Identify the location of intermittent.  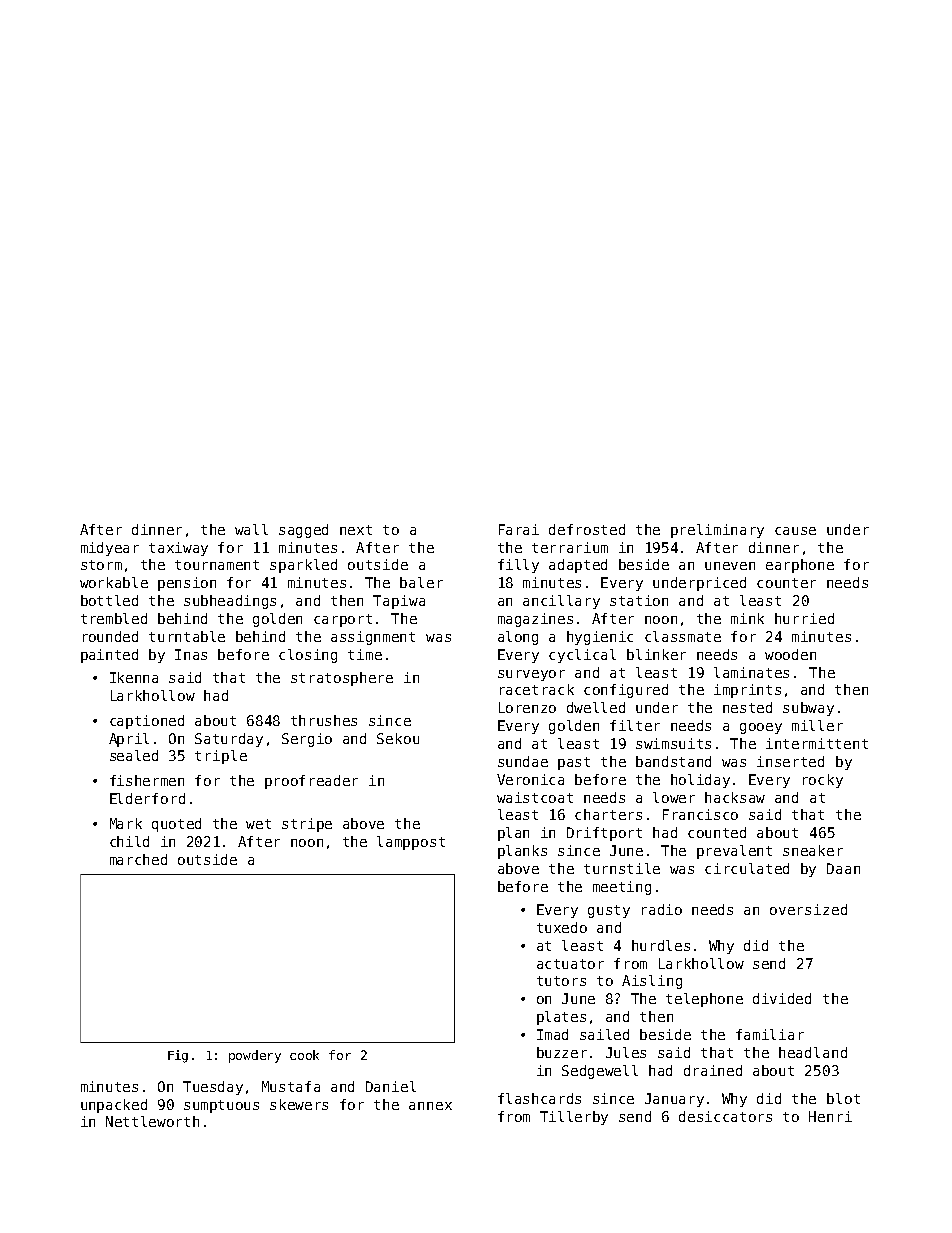
(817, 743).
